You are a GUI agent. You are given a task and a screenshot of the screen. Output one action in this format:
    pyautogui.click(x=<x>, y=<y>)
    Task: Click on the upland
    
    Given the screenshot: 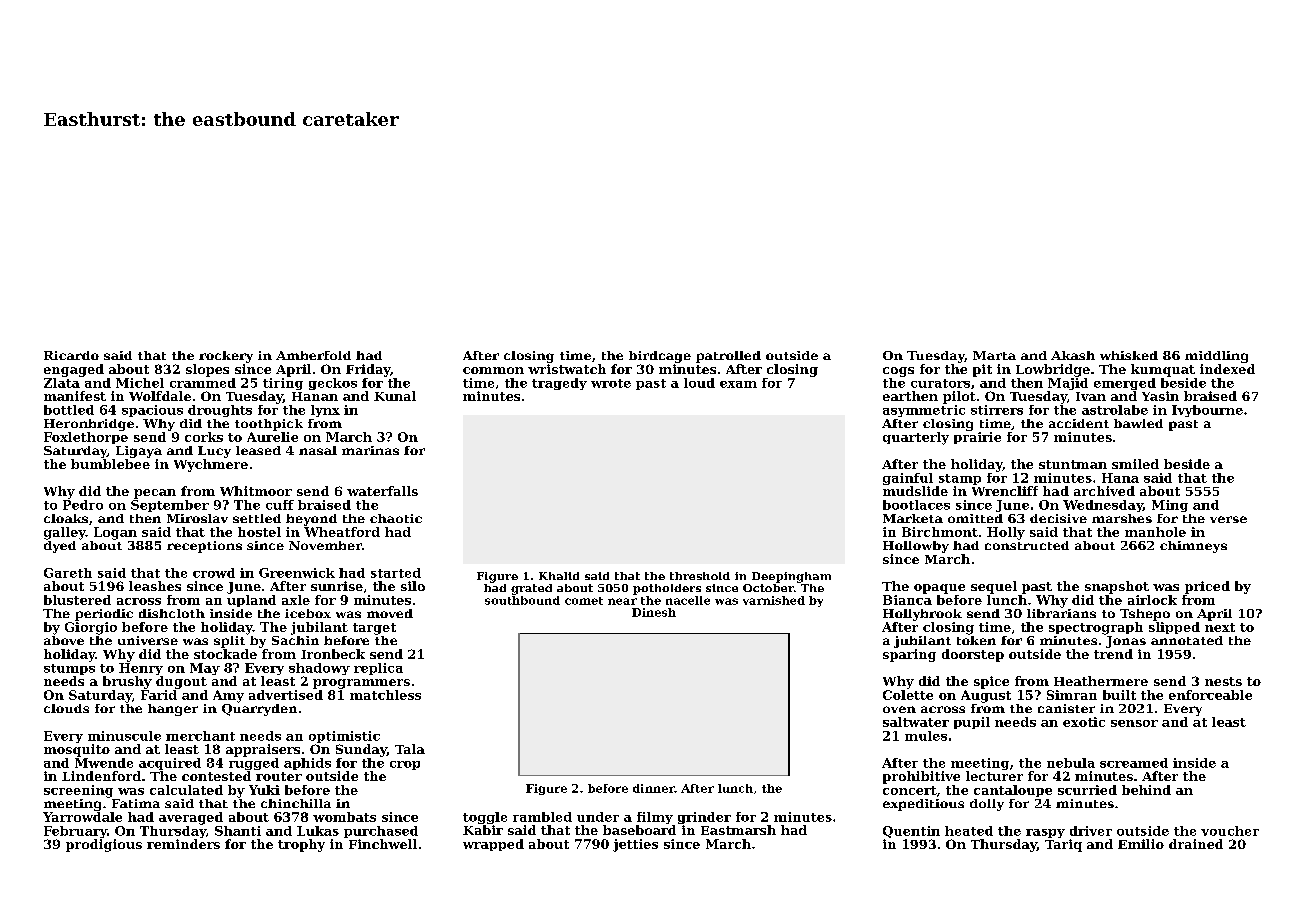 What is the action you would take?
    pyautogui.click(x=251, y=601)
